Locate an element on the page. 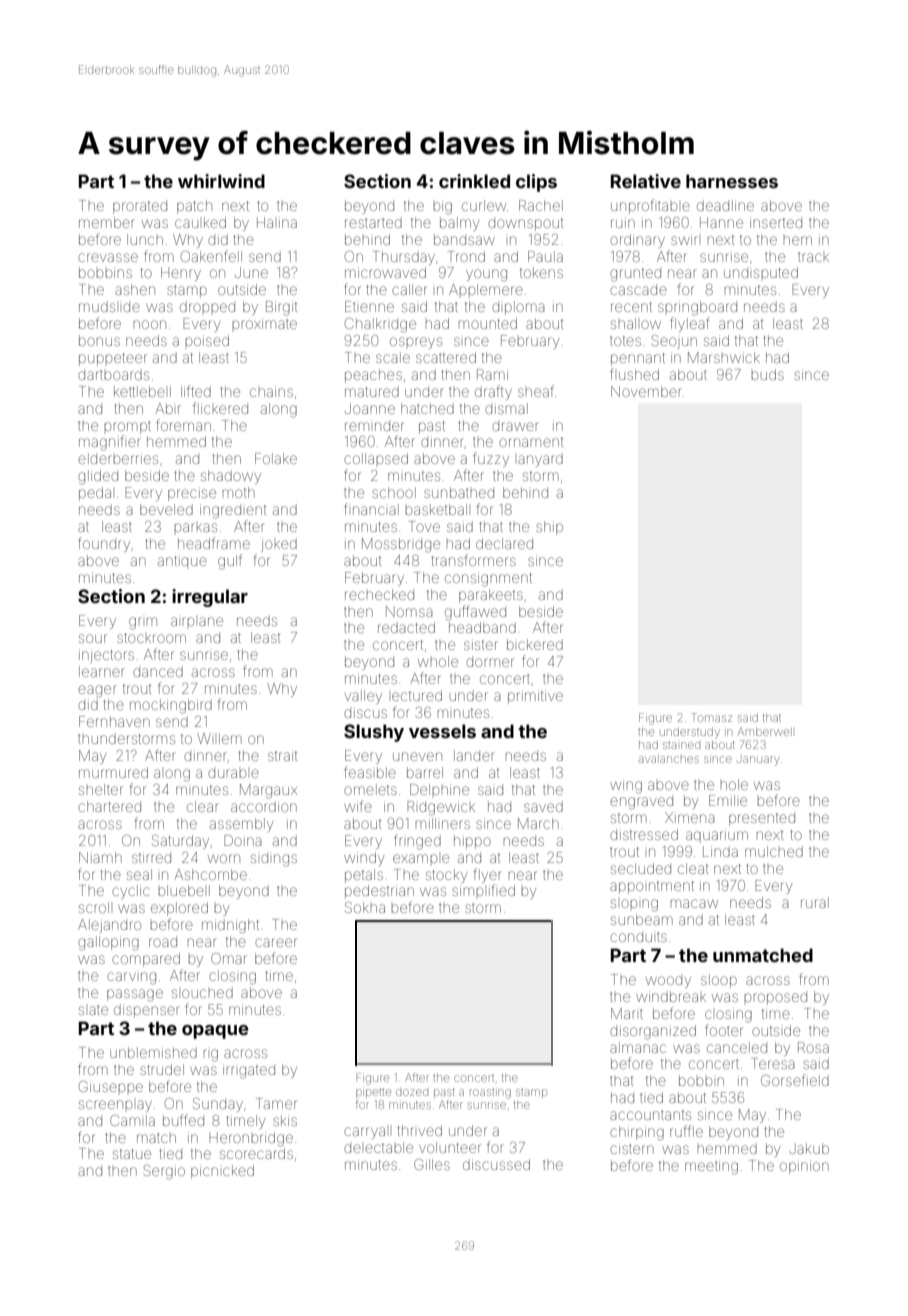 This document has width=908, height=1316. declared is located at coordinates (504, 543).
